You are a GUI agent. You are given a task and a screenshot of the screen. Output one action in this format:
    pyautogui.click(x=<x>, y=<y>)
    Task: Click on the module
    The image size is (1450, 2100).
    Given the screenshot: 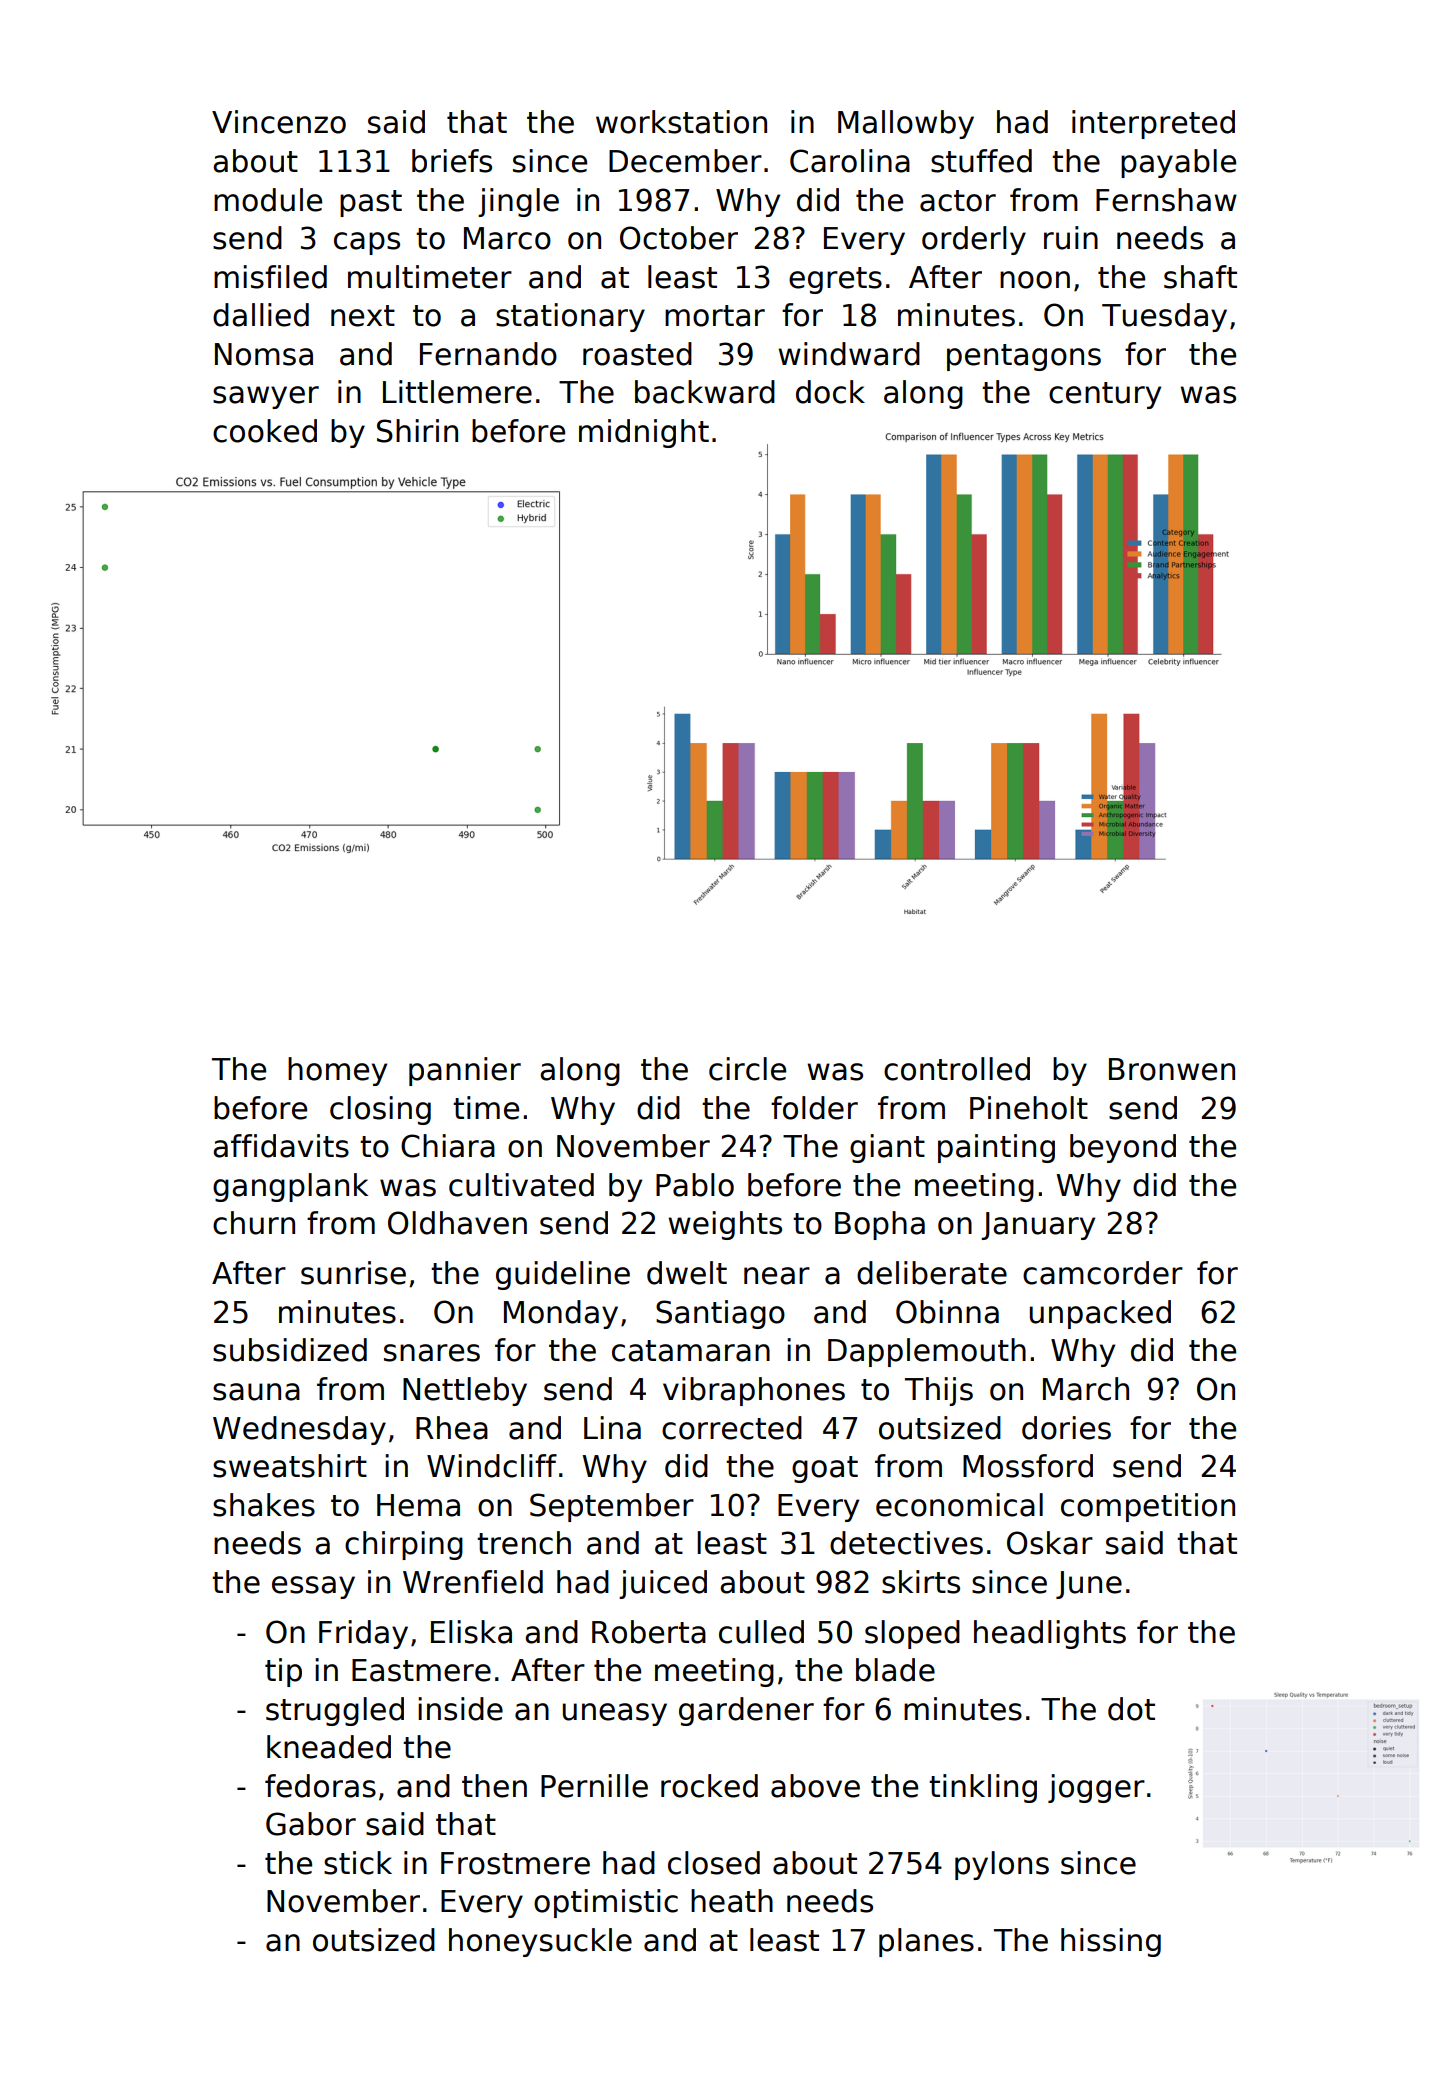 What is the action you would take?
    pyautogui.click(x=268, y=200)
